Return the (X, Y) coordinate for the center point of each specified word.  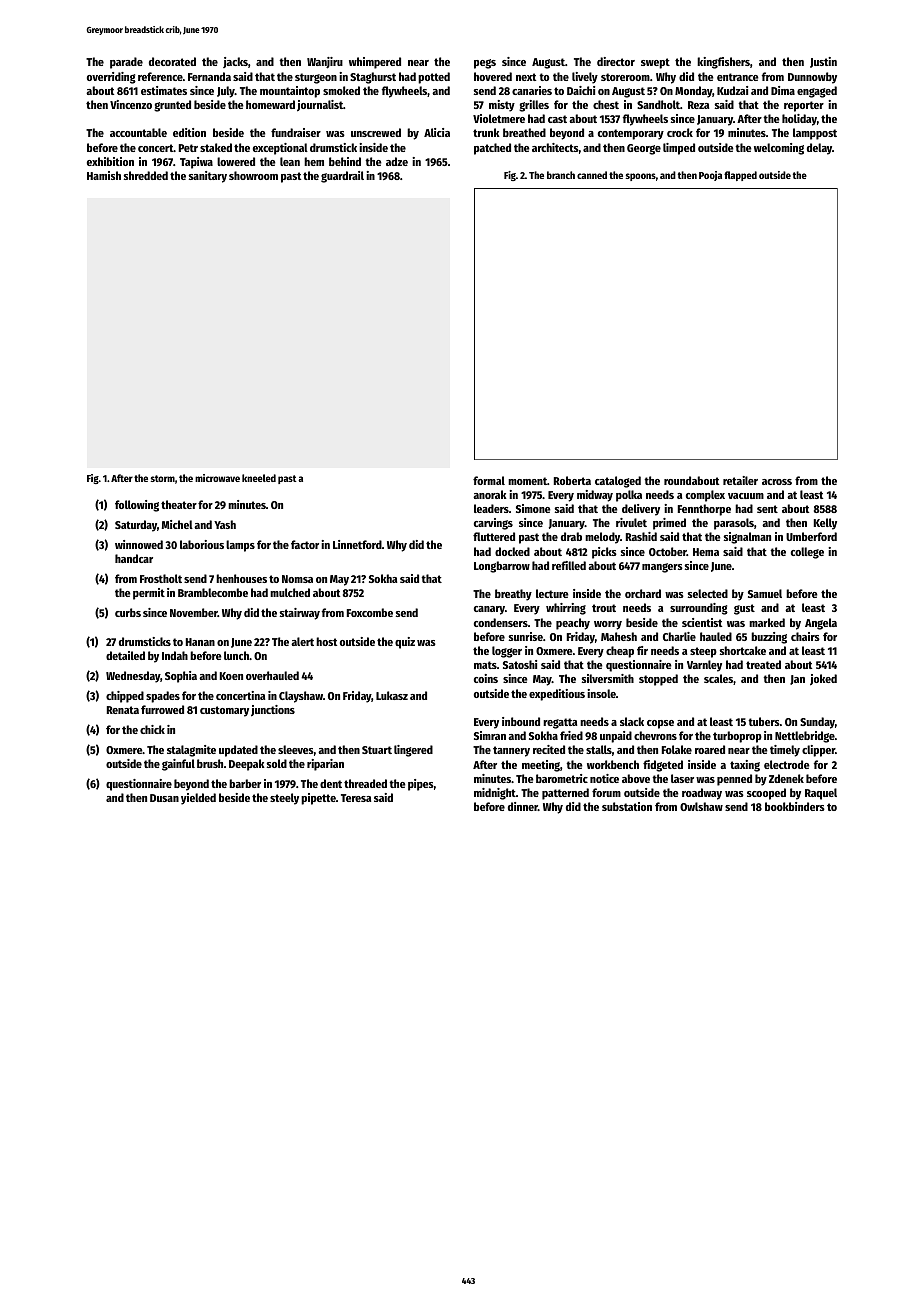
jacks (235, 62)
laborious (202, 544)
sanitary (208, 177)
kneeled (259, 478)
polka (629, 496)
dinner (523, 806)
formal (489, 480)
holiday (799, 120)
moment (527, 481)
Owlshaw (701, 806)
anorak (490, 494)
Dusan (164, 798)
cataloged (618, 482)
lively (585, 78)
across (777, 482)
